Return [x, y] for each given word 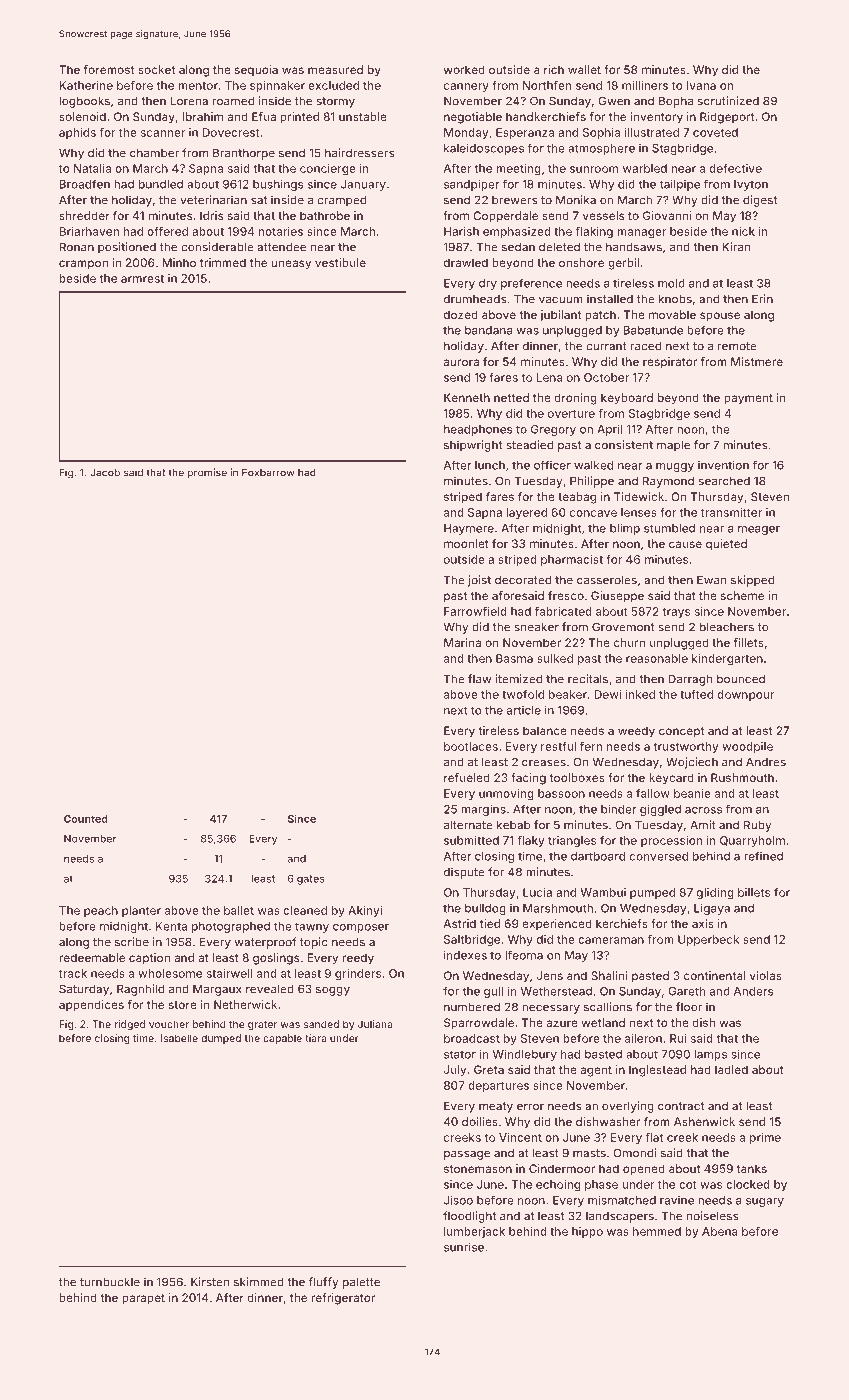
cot [688, 1185]
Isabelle [179, 1038]
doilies [480, 1121]
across [703, 810]
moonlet [466, 543]
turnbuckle [110, 1282]
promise [207, 473]
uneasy [291, 265]
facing [528, 779]
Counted [86, 819]
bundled [161, 184]
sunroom [594, 169]
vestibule [340, 262]
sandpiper [472, 185]
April [609, 430]
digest [760, 201]
